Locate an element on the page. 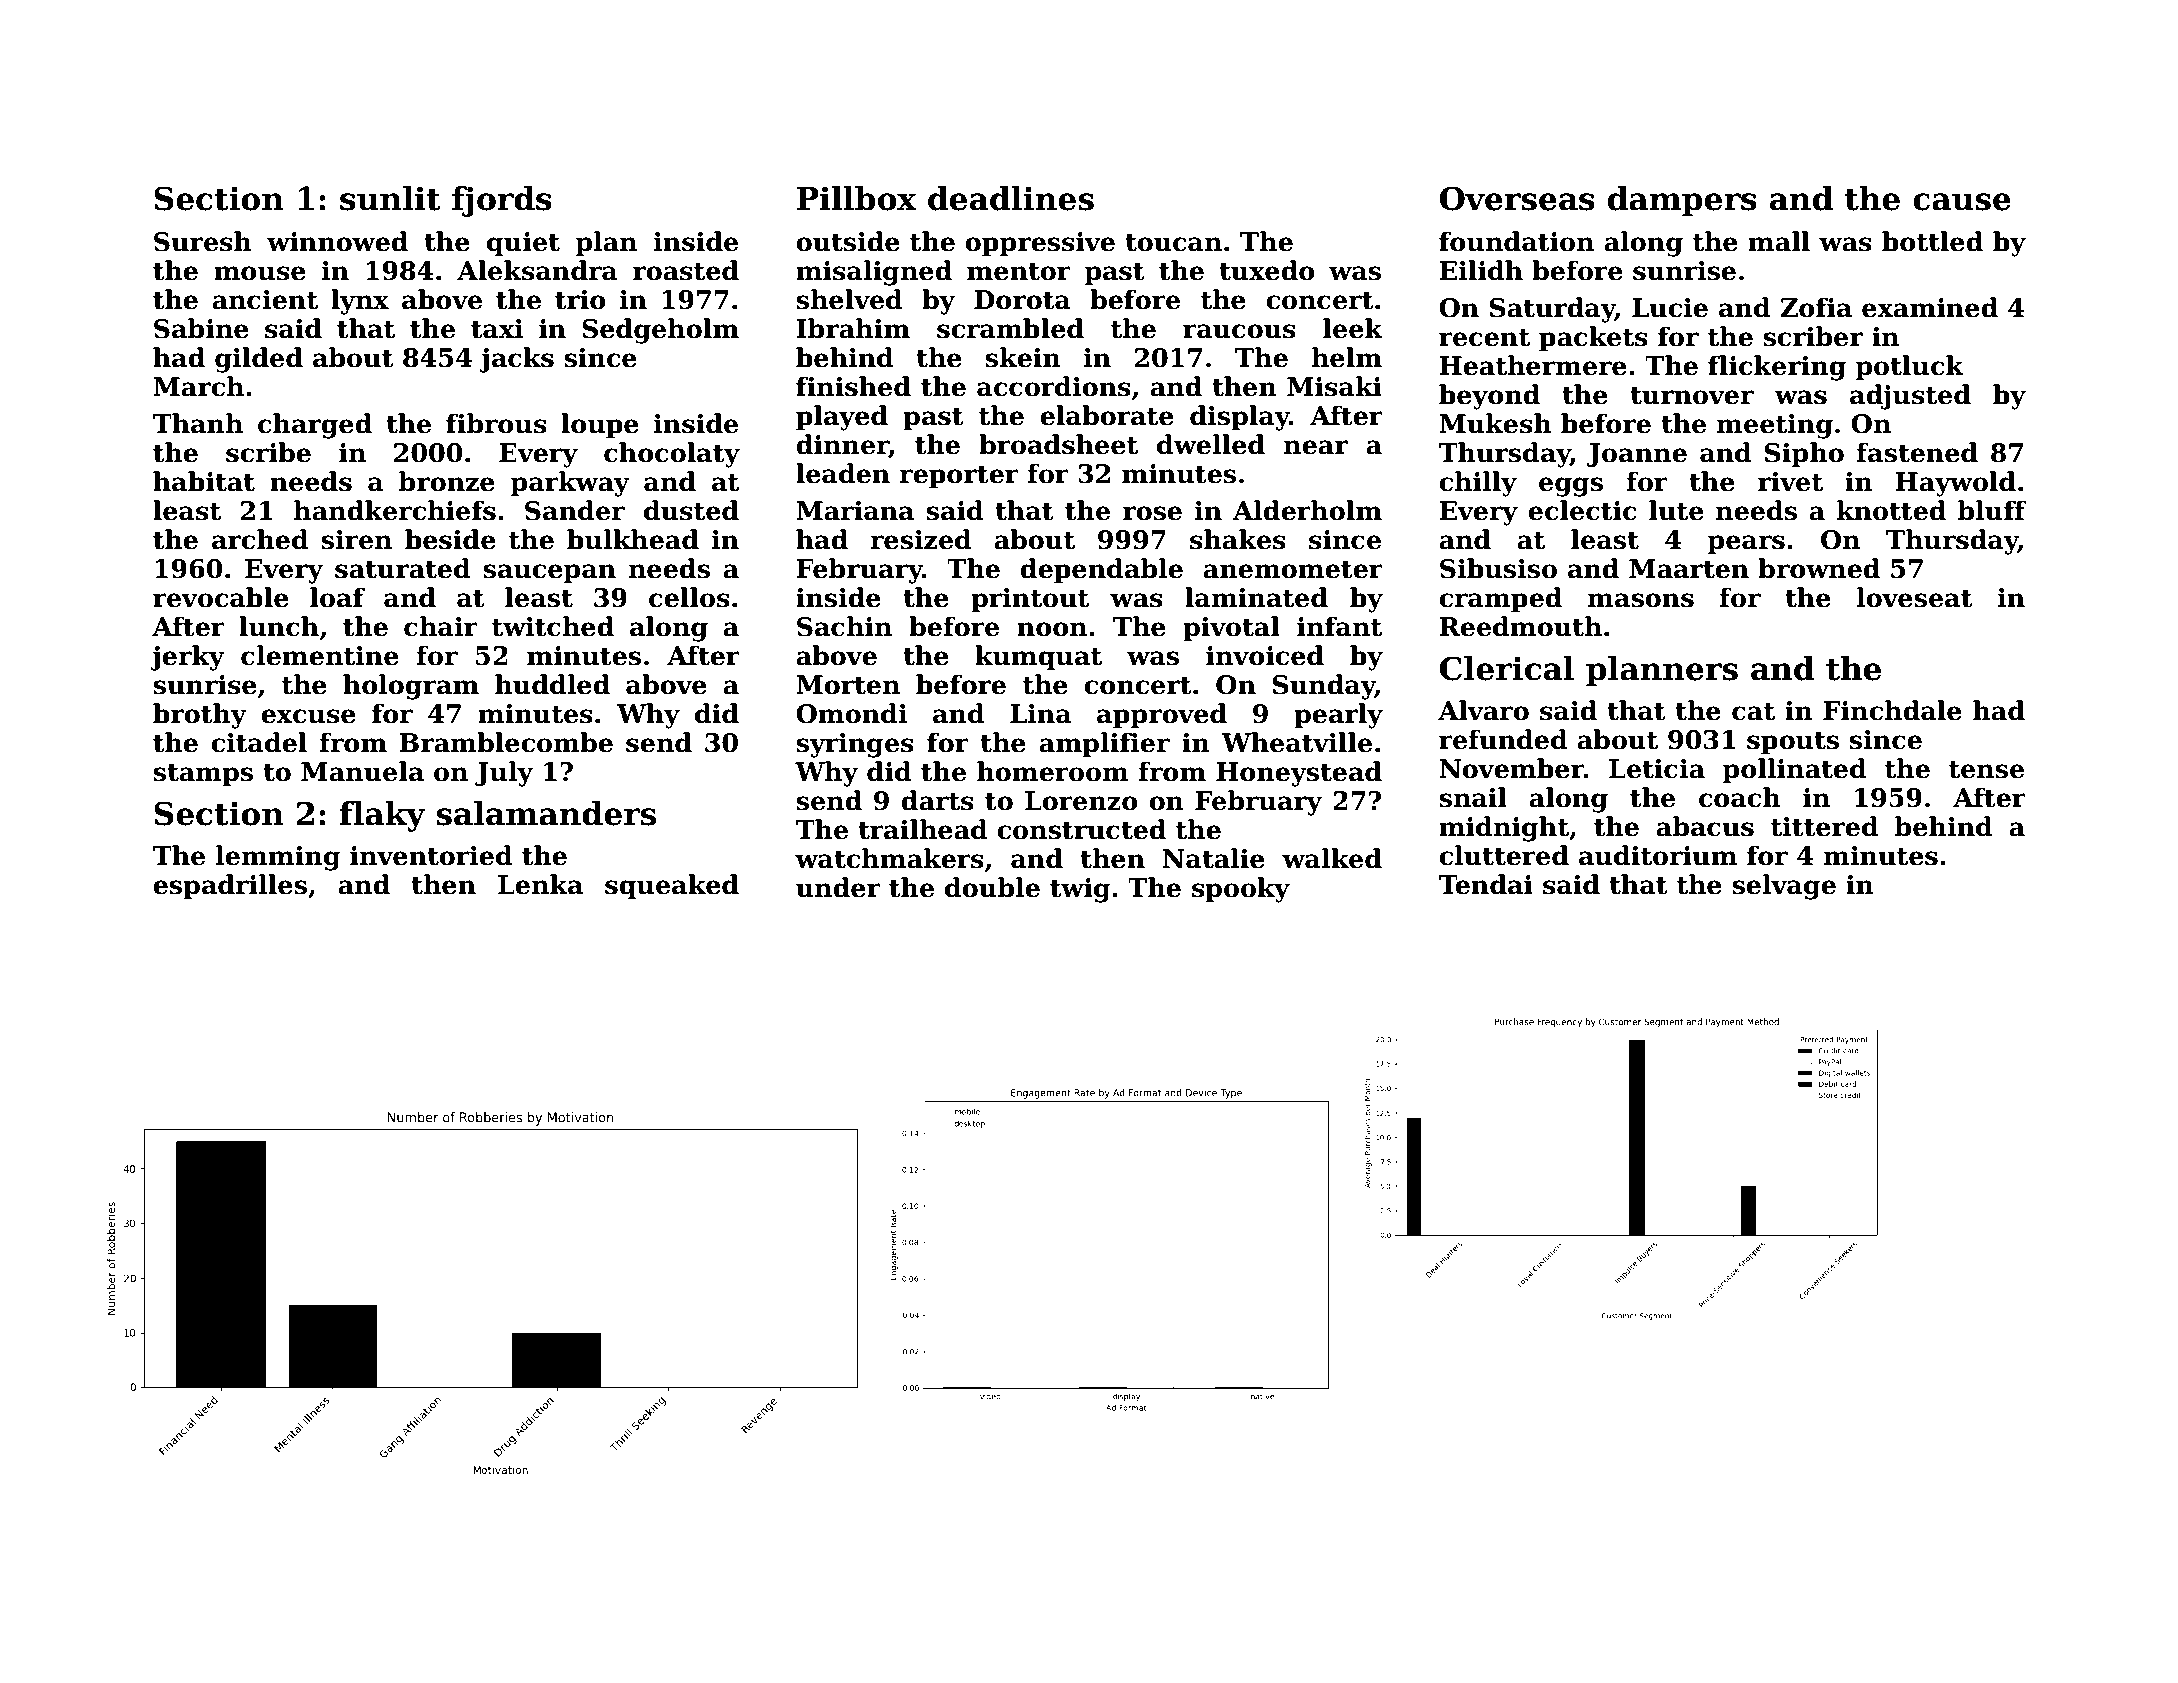 The height and width of the document is (1683, 2178). saucepan is located at coordinates (549, 573).
